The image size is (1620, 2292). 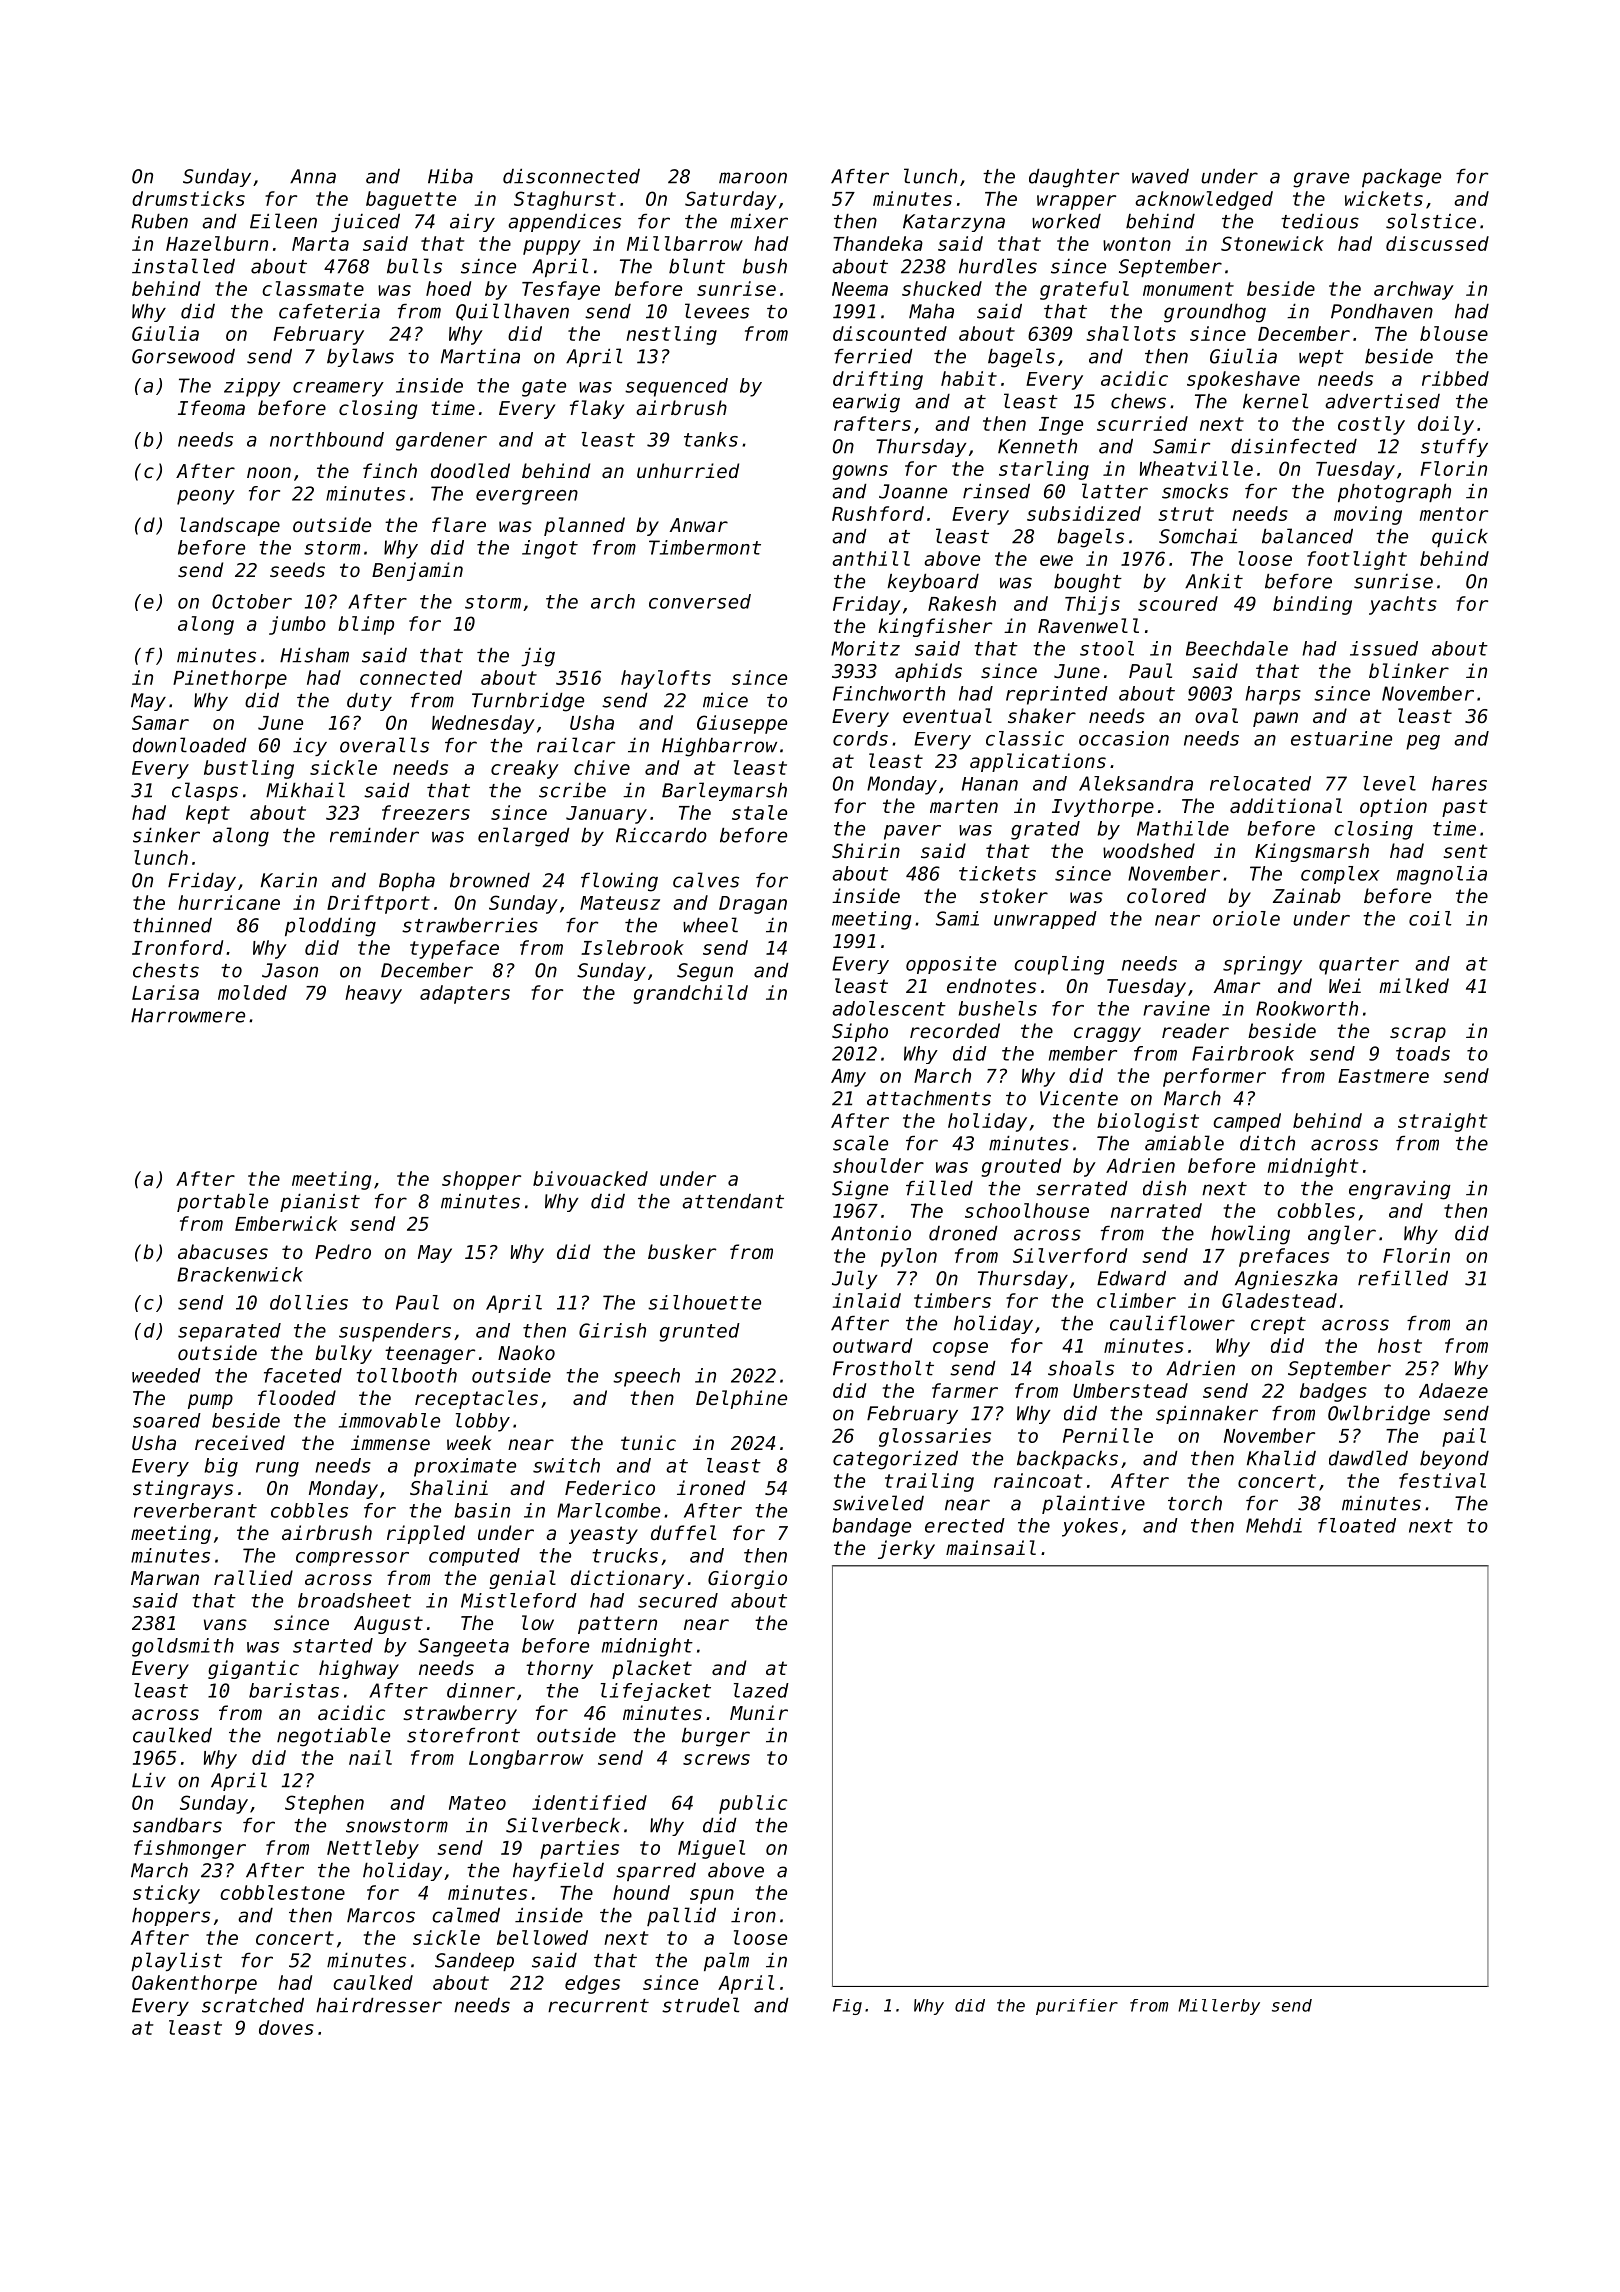 I want to click on Hiba, so click(x=450, y=176).
